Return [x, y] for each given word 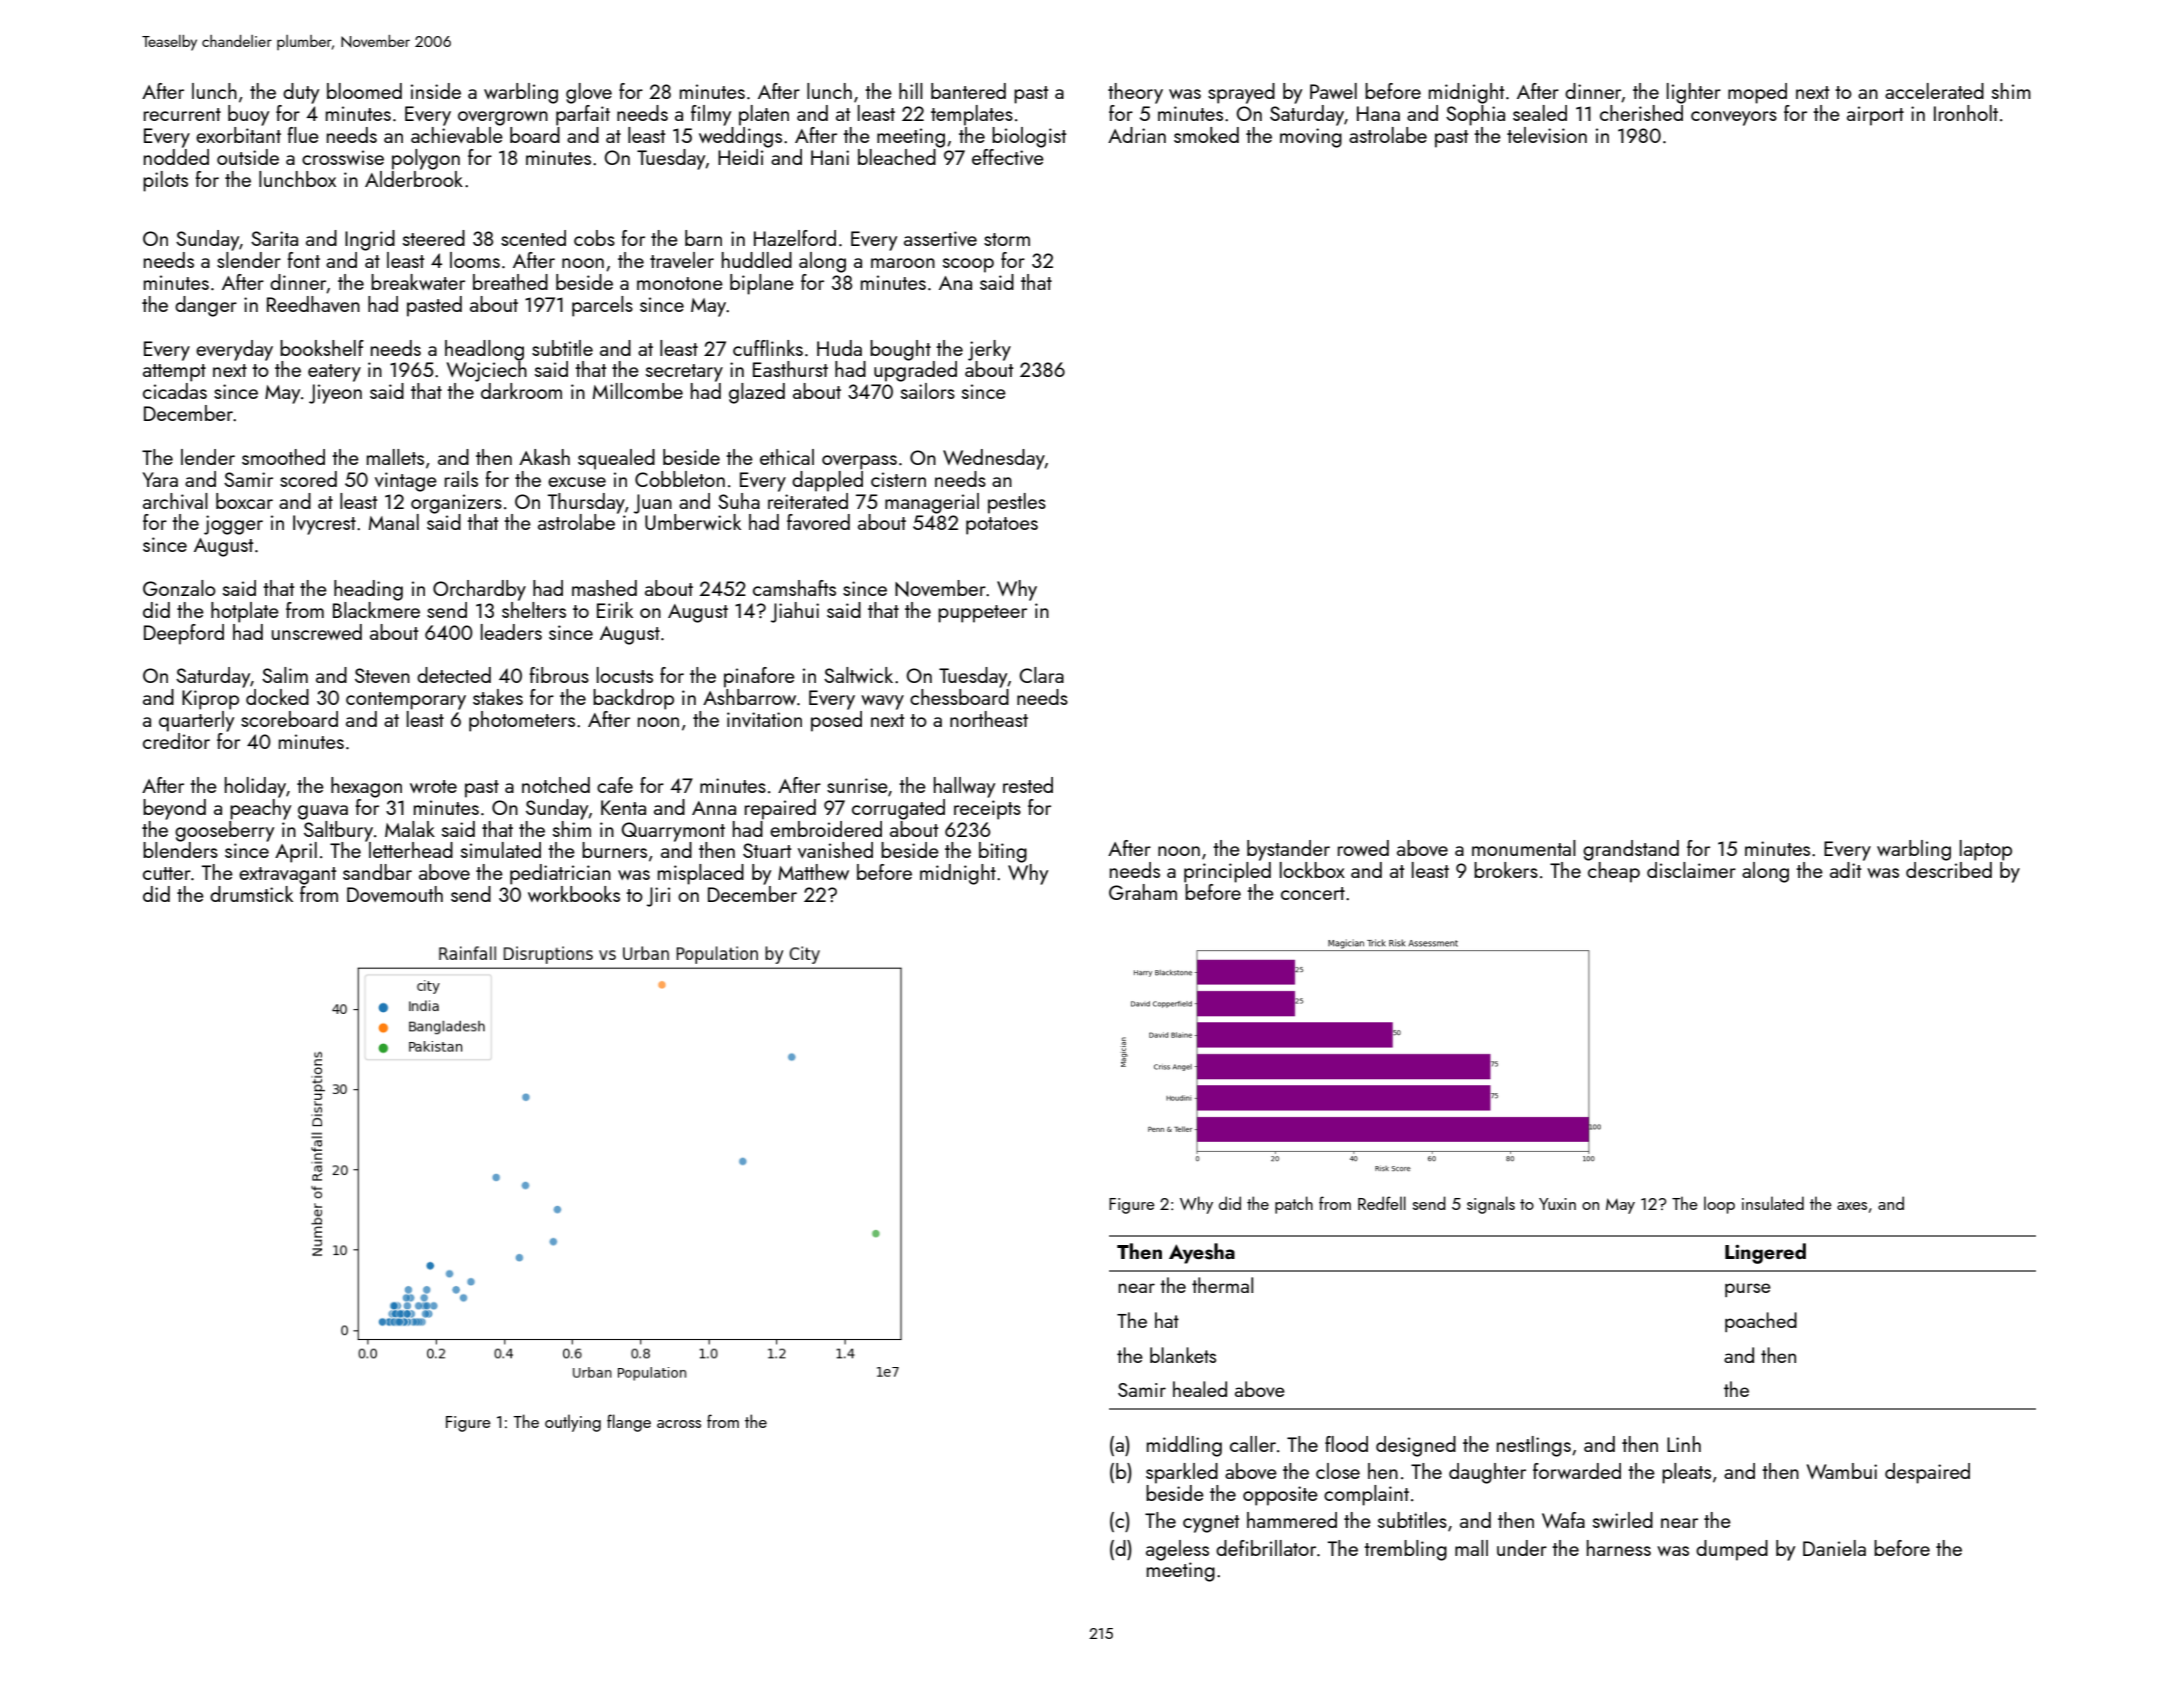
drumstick [251, 894]
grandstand [1631, 850]
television [1547, 135]
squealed [616, 459]
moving [1311, 138]
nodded [176, 157]
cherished [1641, 113]
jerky [989, 350]
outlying [573, 1423]
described [1949, 870]
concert [1313, 893]
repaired [780, 809]
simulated [501, 850]
